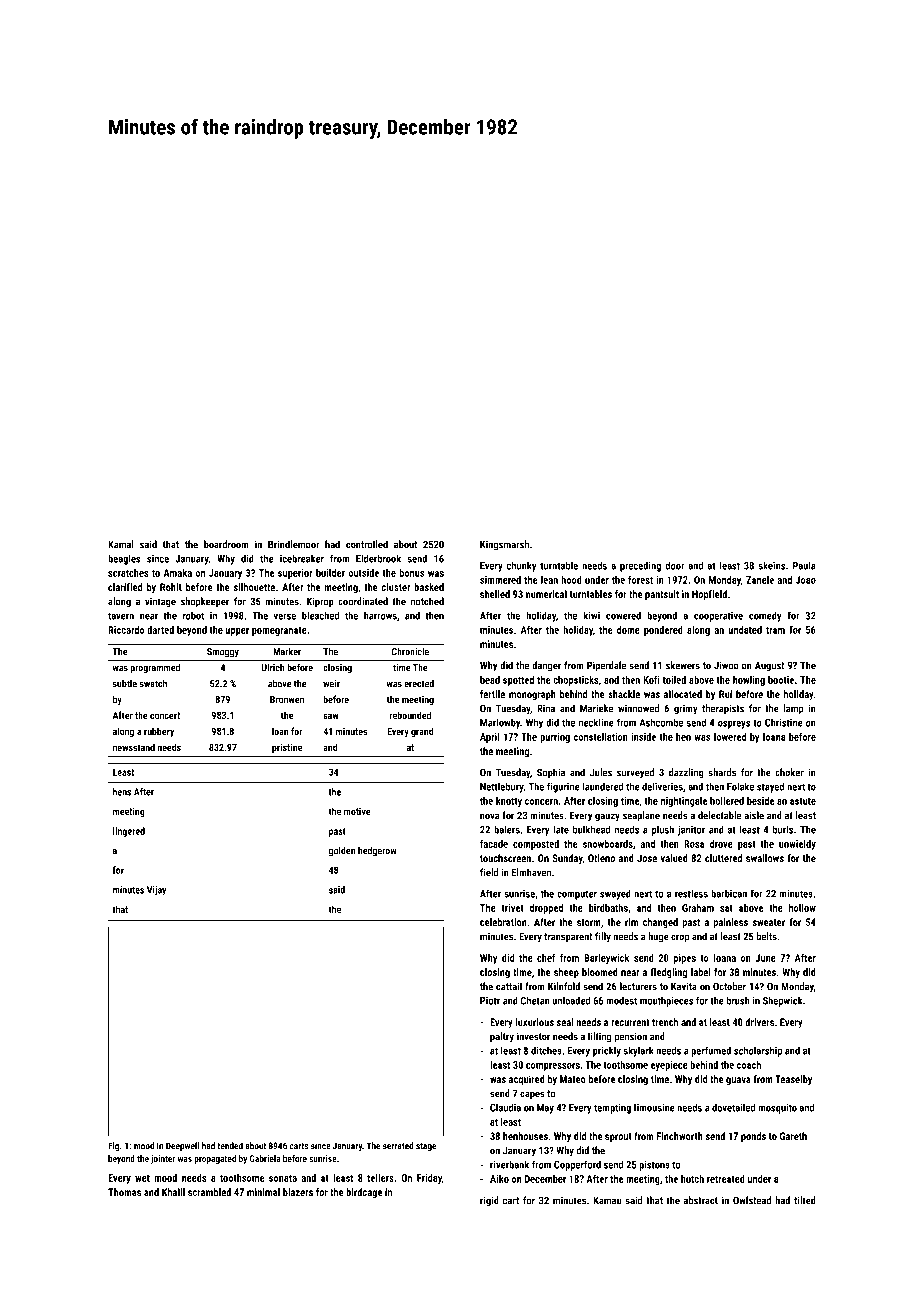 This document has width=924, height=1308. What do you see at coordinates (173, 1192) in the document?
I see `Khalil` at bounding box center [173, 1192].
